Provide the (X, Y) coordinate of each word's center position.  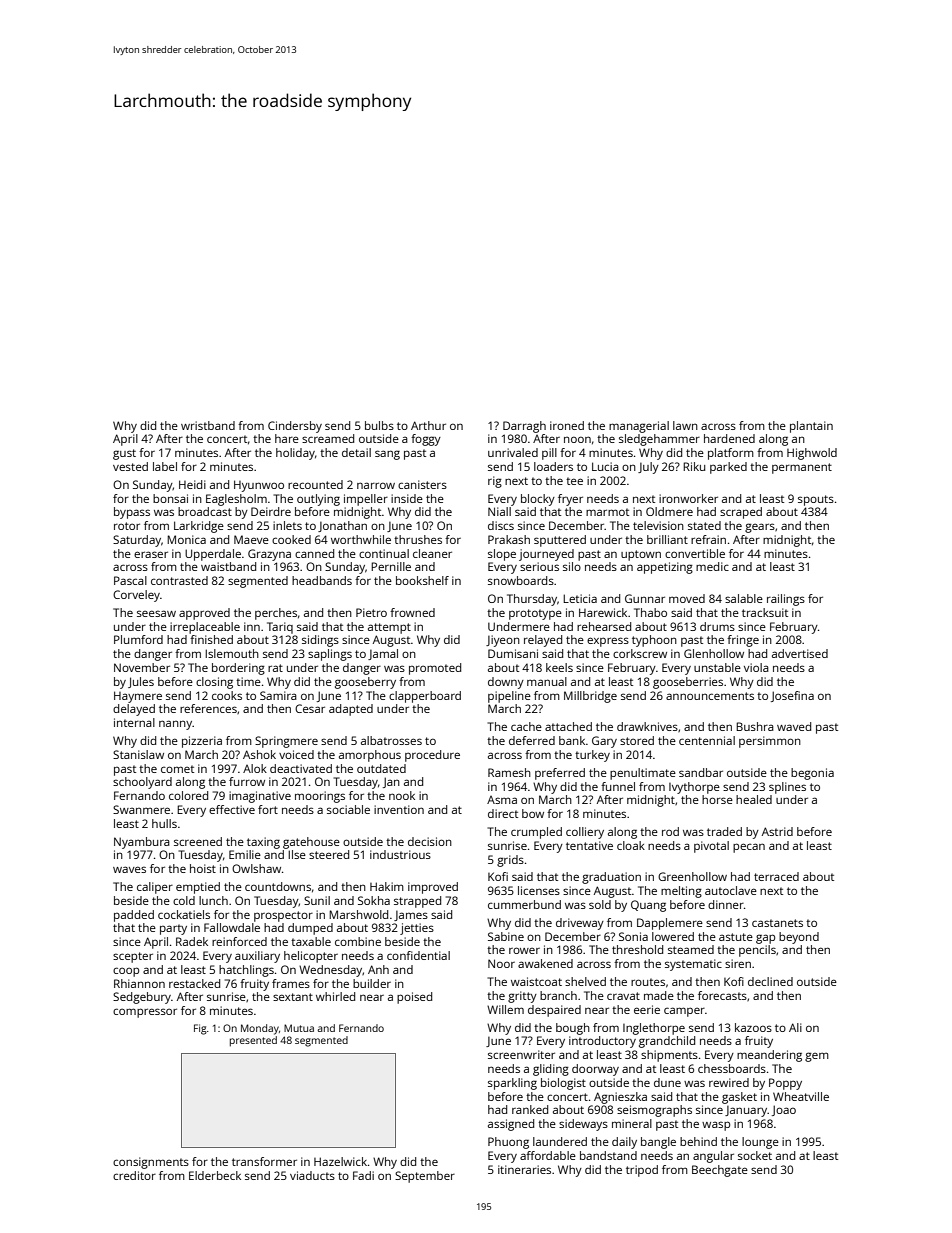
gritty (522, 997)
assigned (511, 1125)
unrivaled (513, 452)
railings (786, 600)
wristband (208, 425)
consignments (151, 1163)
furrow (247, 781)
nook (402, 795)
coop (126, 972)
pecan (749, 848)
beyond (799, 938)
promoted (435, 669)
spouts (816, 500)
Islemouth (232, 653)
